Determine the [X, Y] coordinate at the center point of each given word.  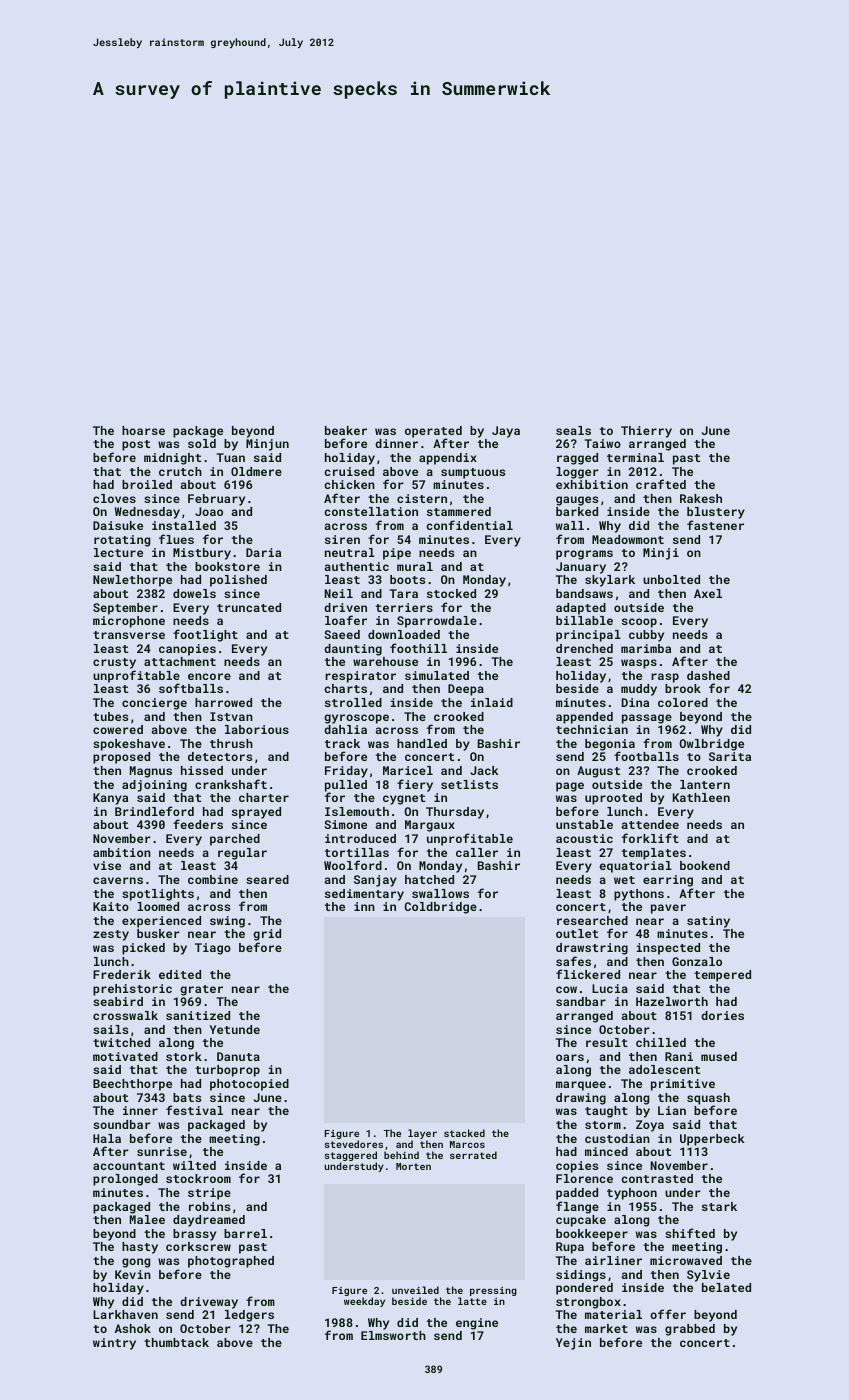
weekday [364, 1302]
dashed [708, 675]
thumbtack [176, 1342]
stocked [451, 593]
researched [592, 920]
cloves [114, 498]
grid [267, 935]
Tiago [213, 949]
